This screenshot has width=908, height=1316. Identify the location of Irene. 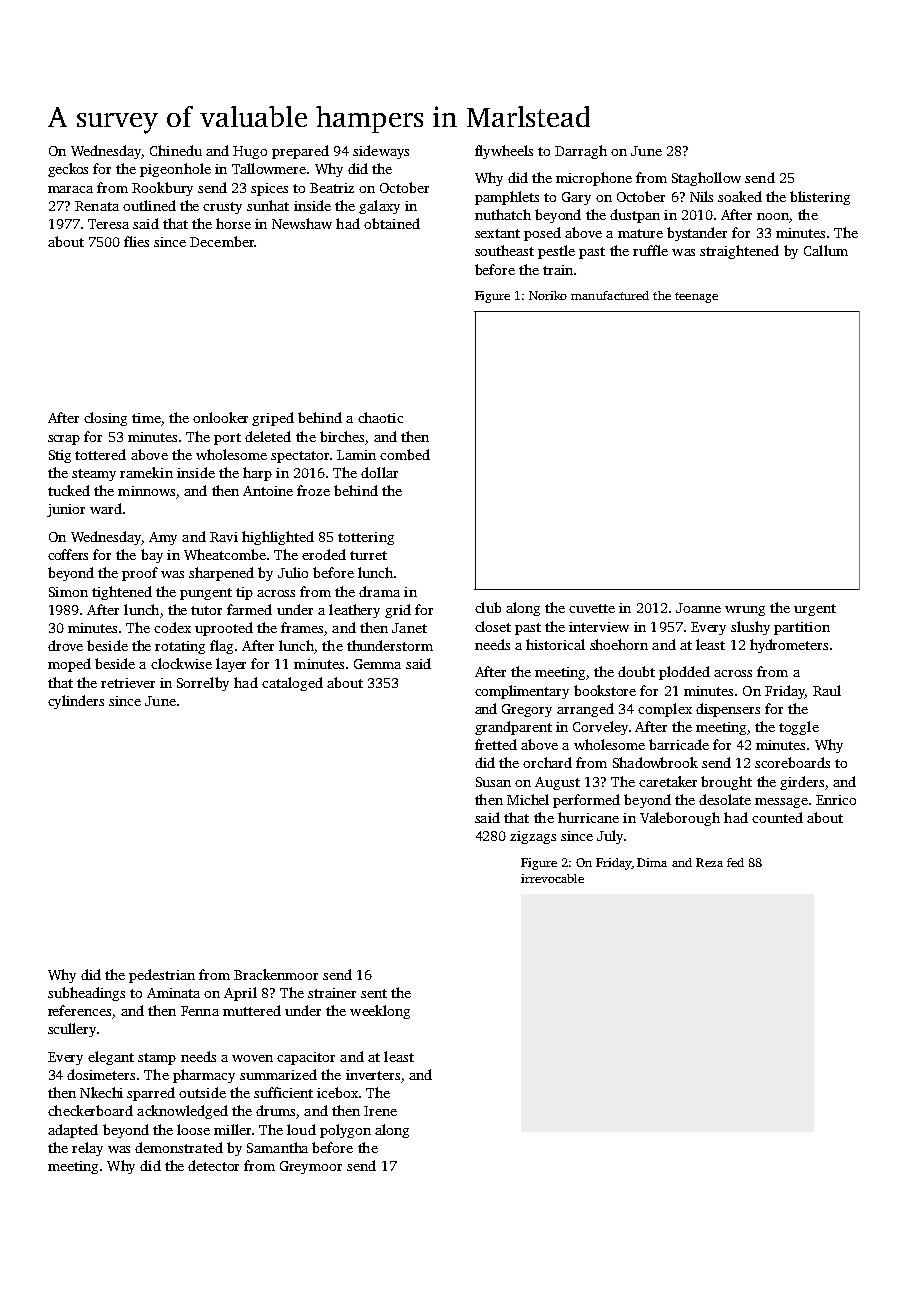
(380, 1111).
